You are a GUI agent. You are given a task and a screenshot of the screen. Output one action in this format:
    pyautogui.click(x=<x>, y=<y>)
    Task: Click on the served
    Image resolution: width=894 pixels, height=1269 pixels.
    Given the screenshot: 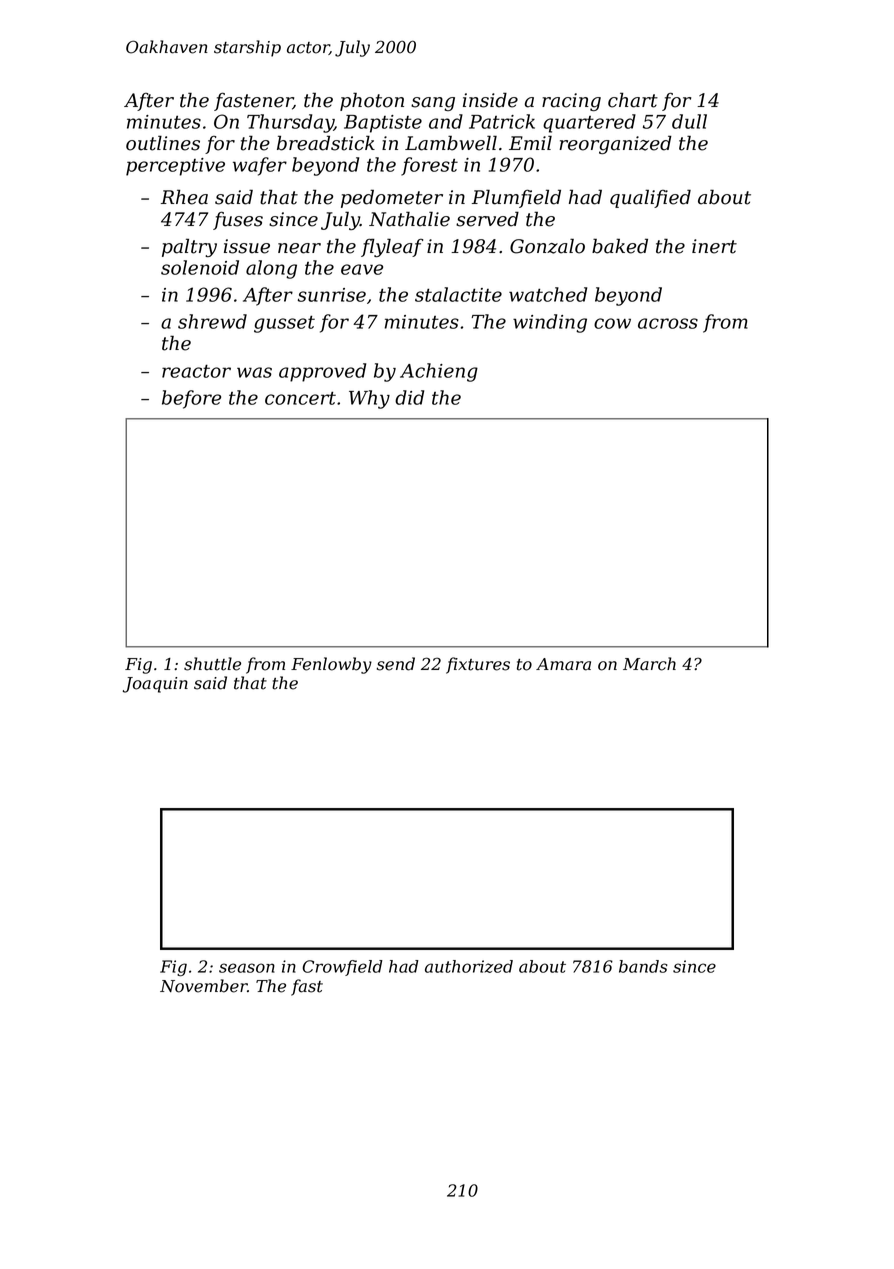 What is the action you would take?
    pyautogui.click(x=487, y=219)
